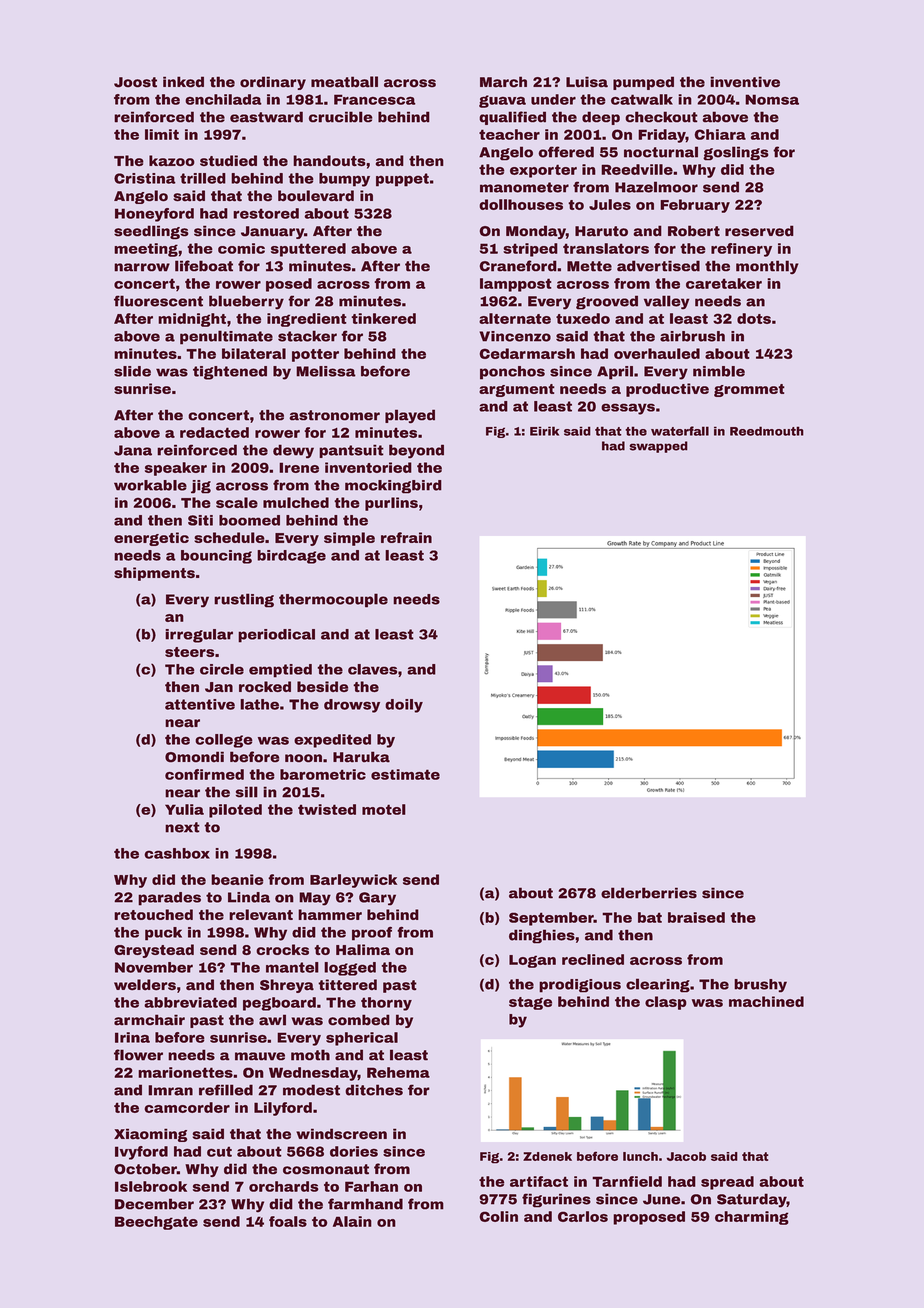  I want to click on slide, so click(132, 371).
